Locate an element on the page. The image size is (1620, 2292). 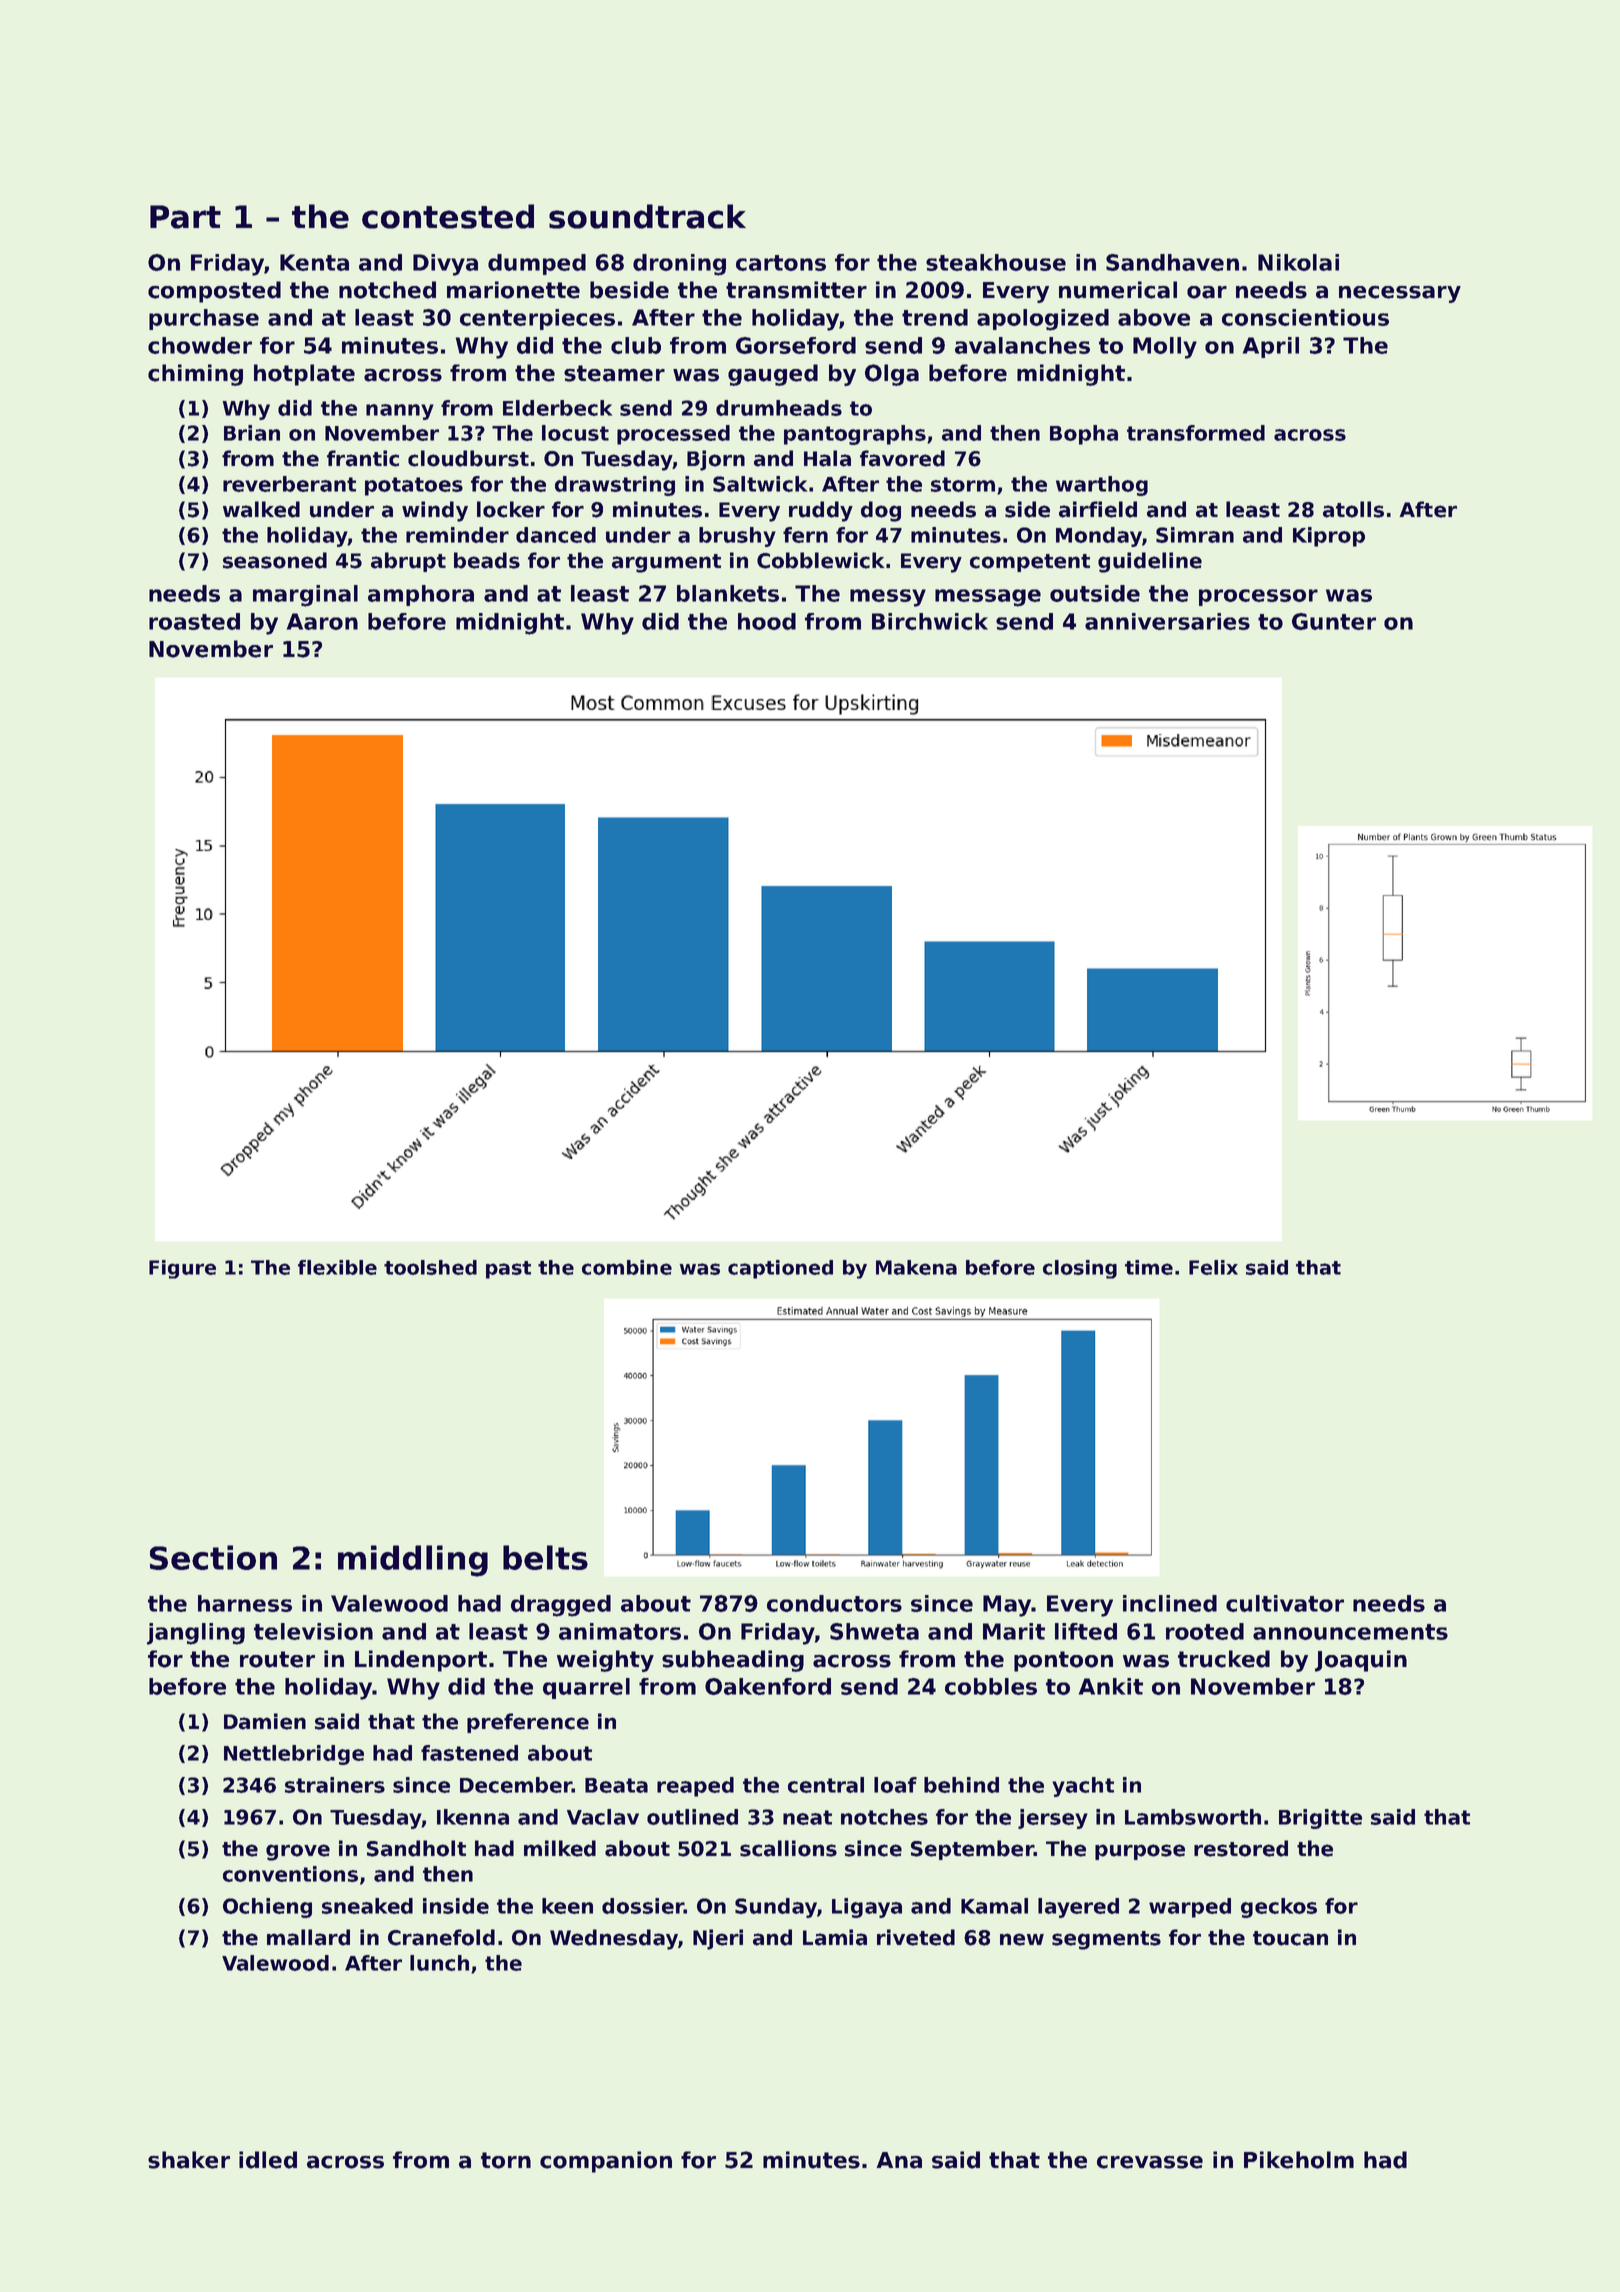
Pikeholm is located at coordinates (1299, 2160).
